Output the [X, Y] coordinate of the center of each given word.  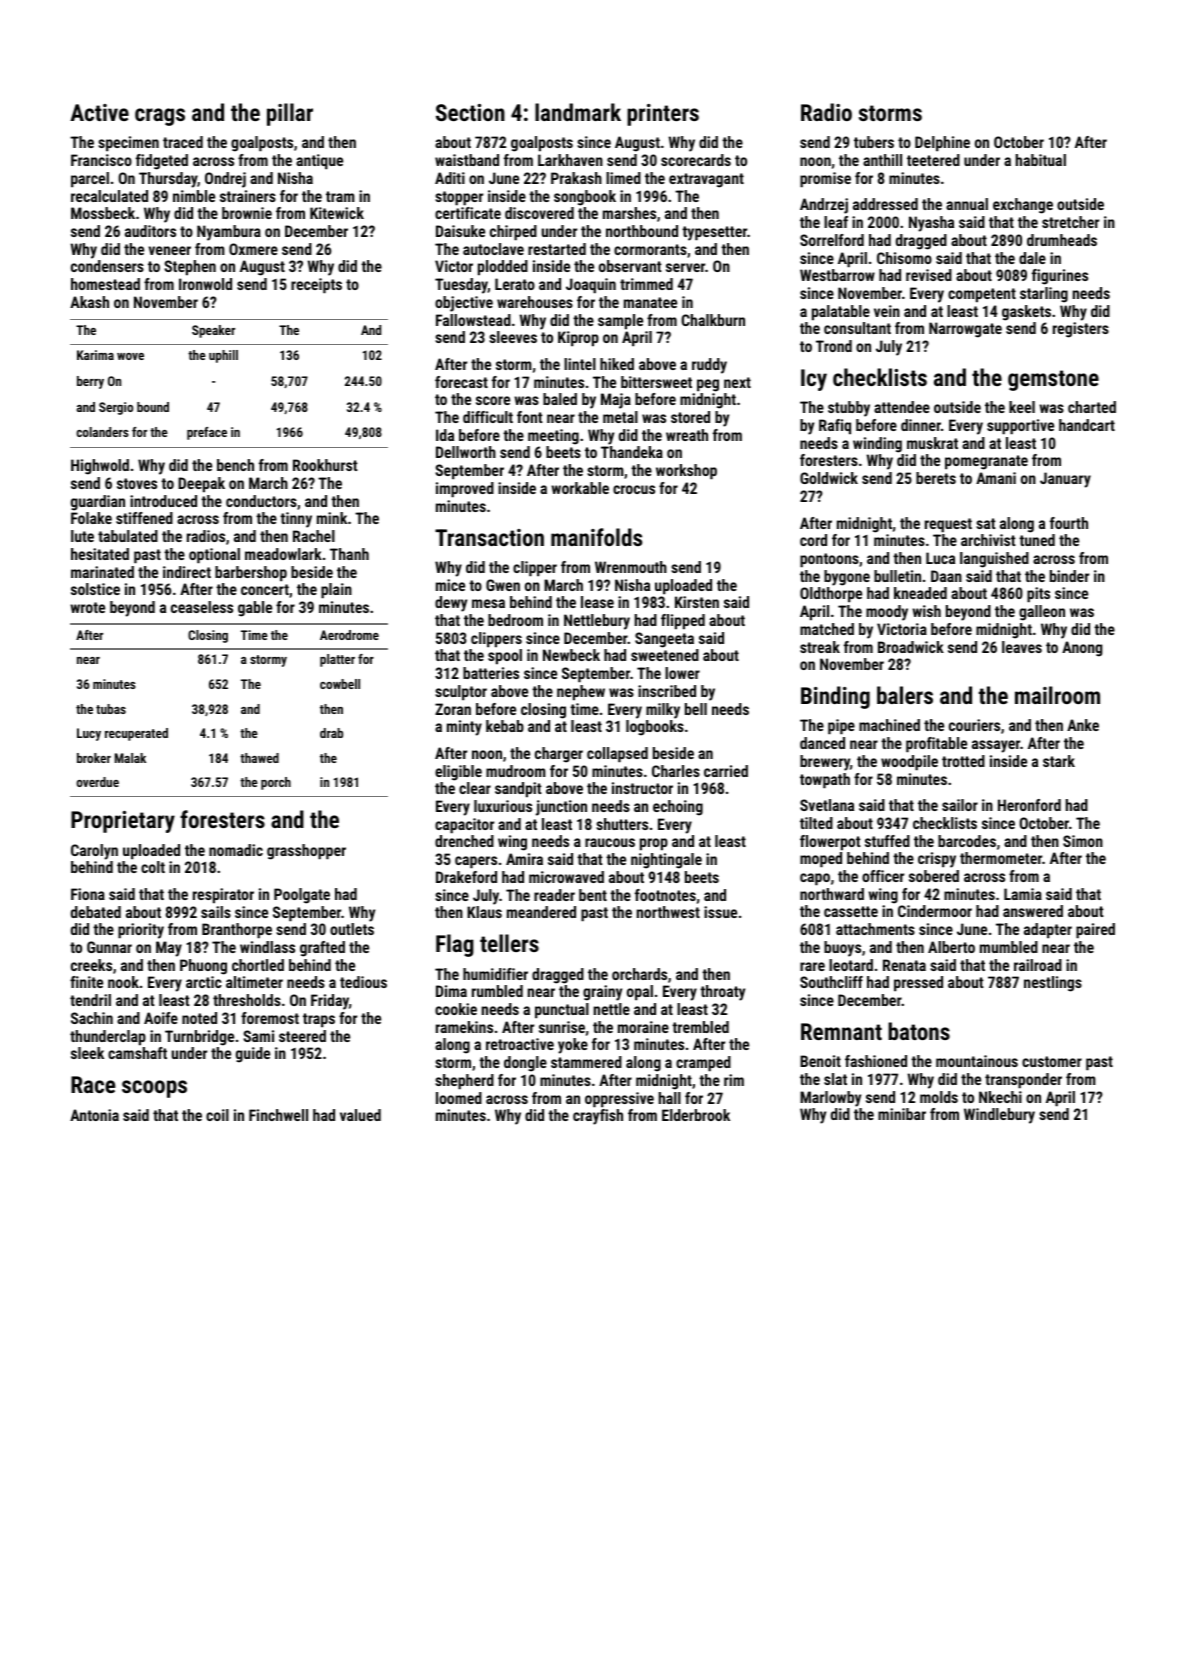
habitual [1041, 160]
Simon [1083, 841]
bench [235, 465]
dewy [451, 604]
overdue [97, 782]
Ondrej [225, 180]
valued [360, 1115]
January [1065, 480]
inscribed [667, 691]
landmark [578, 112]
